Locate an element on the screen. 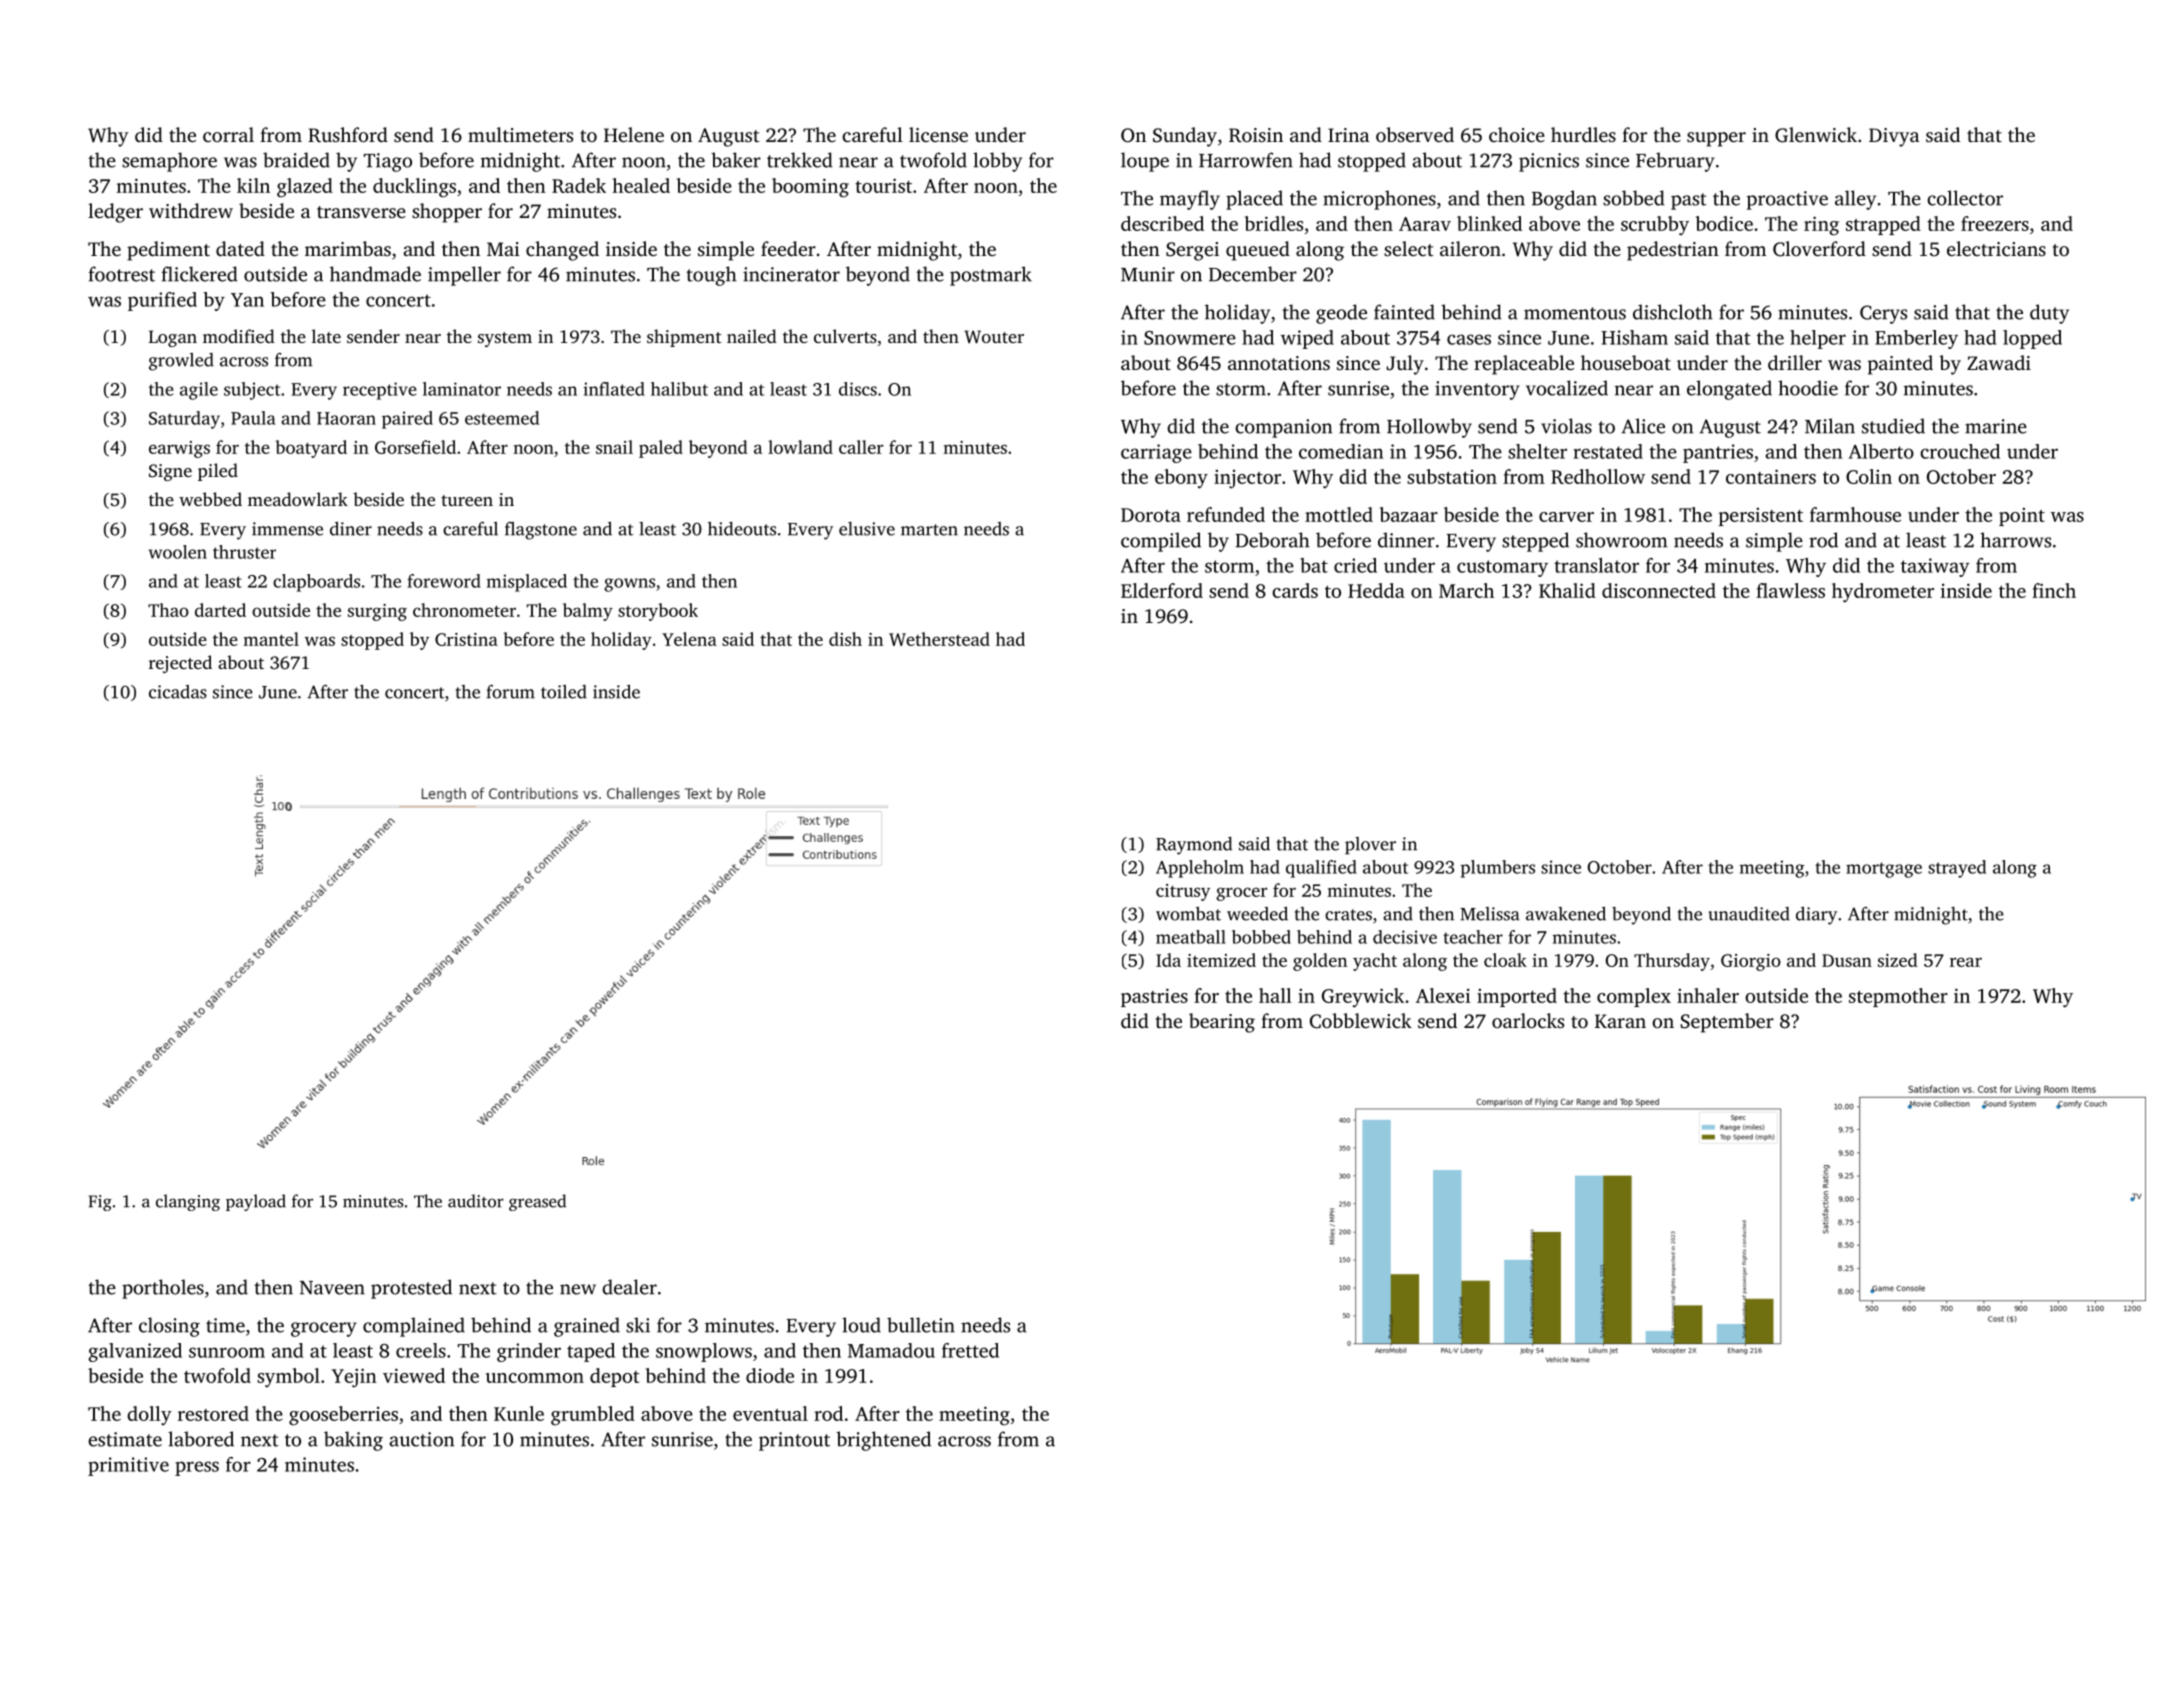 The image size is (2178, 1683). alley is located at coordinates (1855, 200).
